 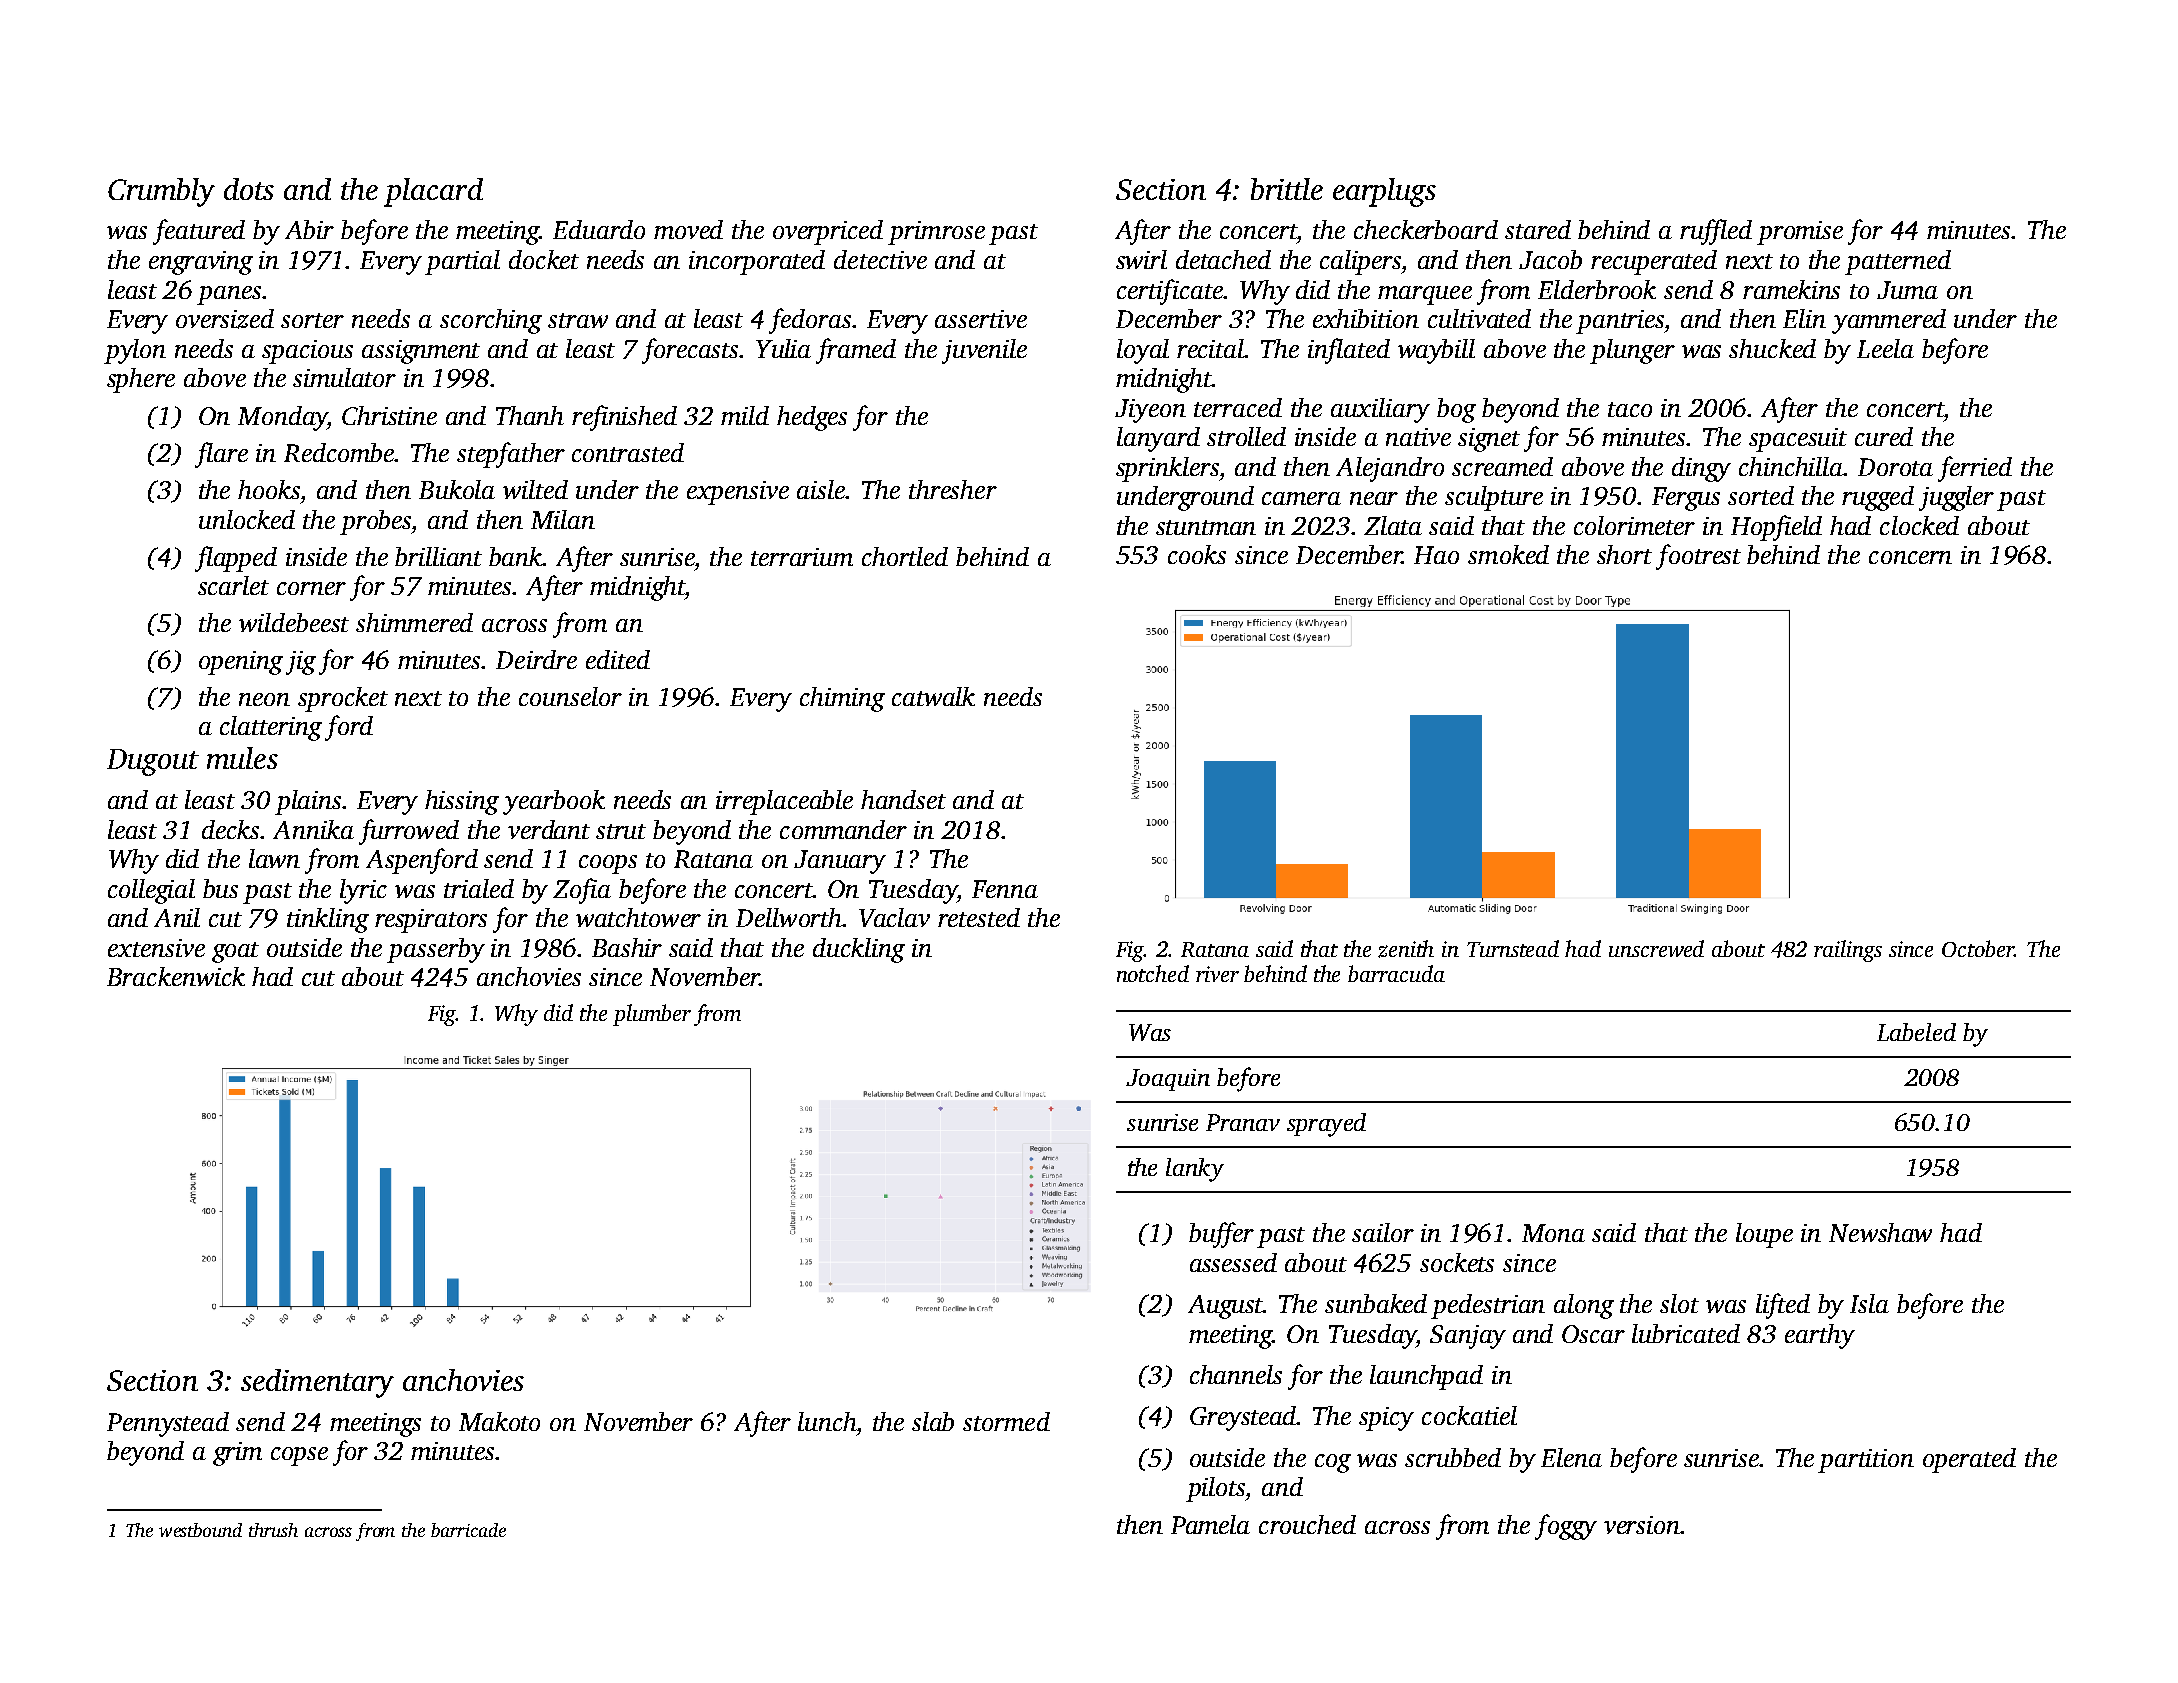 What do you see at coordinates (516, 556) in the screenshot?
I see `bank` at bounding box center [516, 556].
